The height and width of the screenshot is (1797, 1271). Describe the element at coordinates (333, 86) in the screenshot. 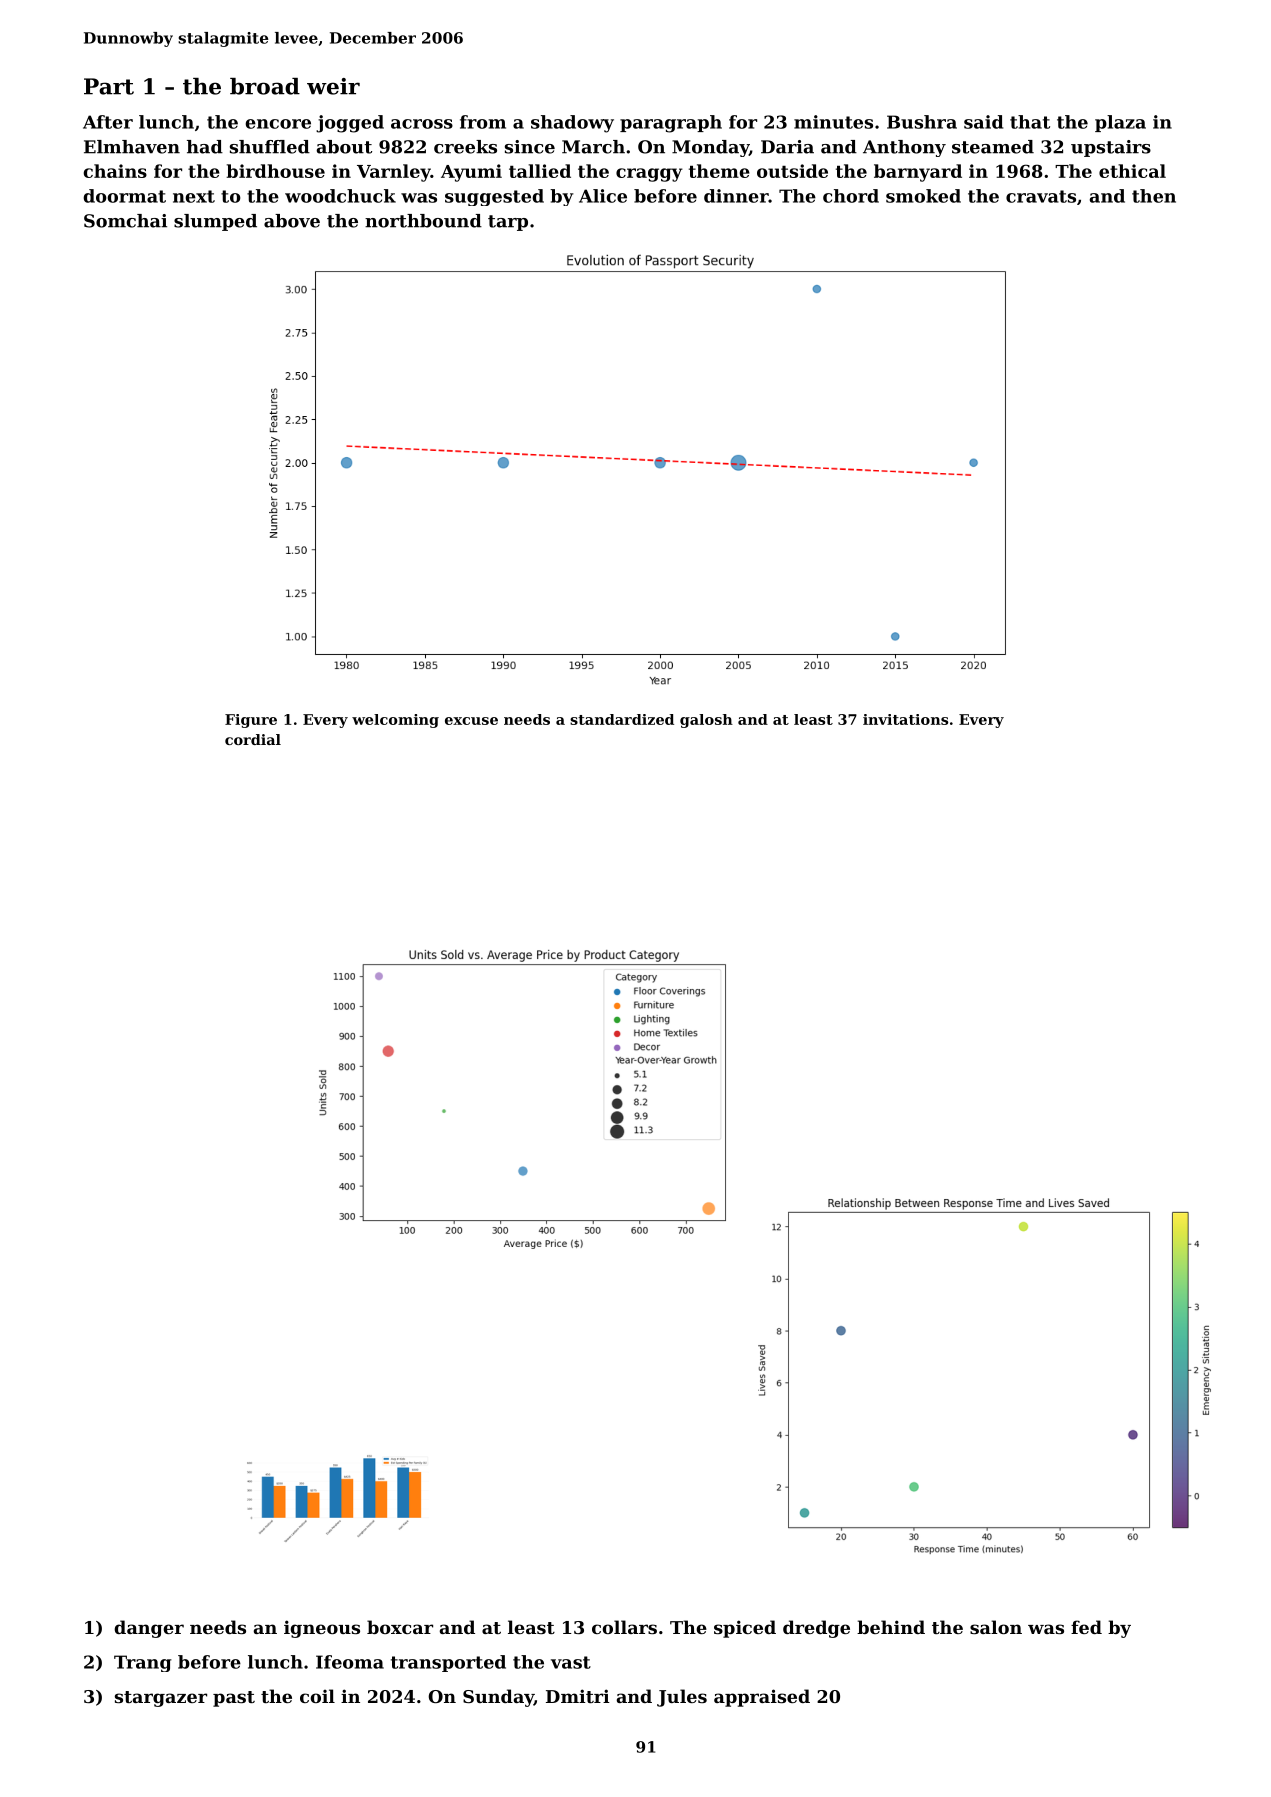

I see `weir` at that location.
